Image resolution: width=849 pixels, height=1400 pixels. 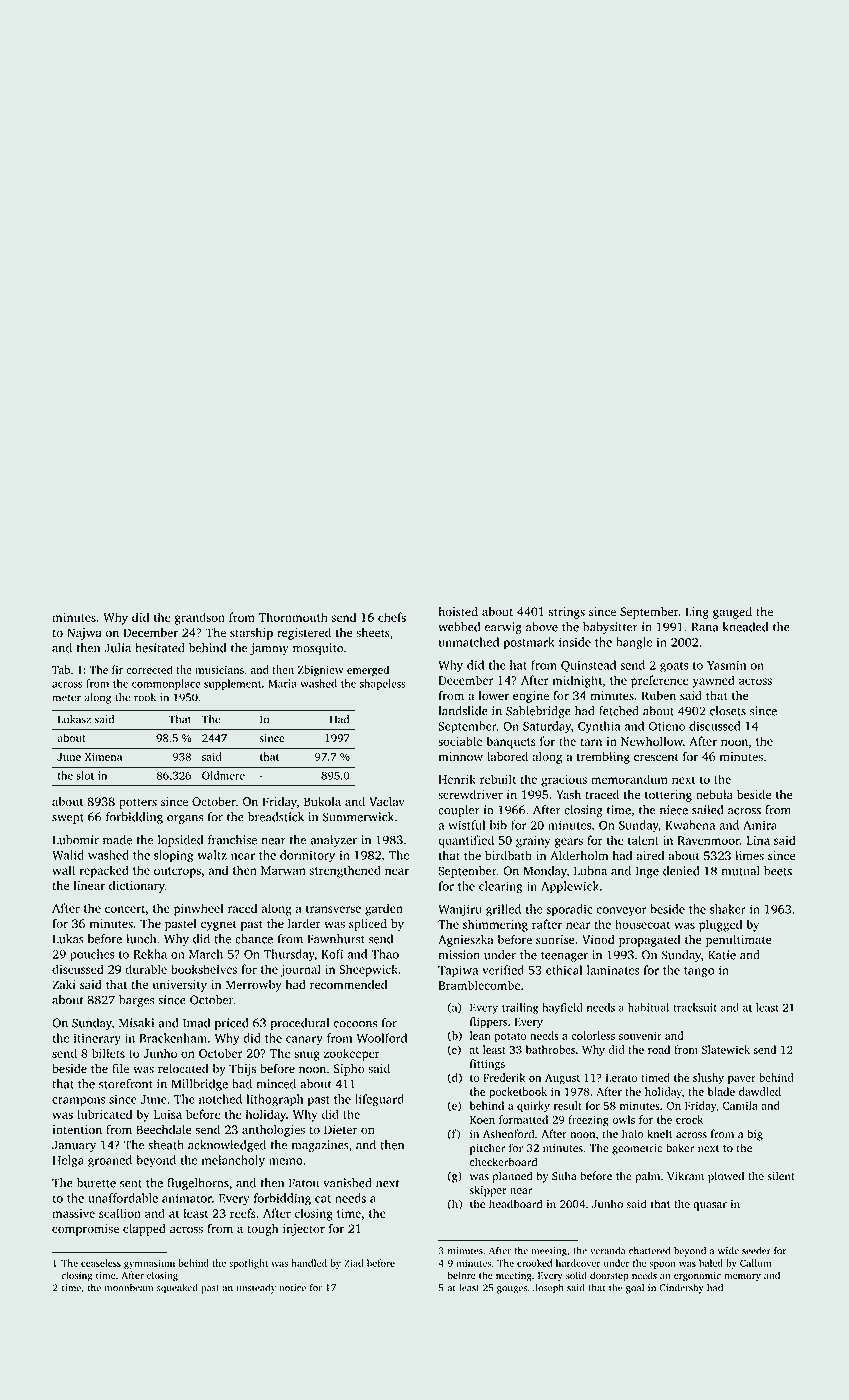 I want to click on hardcover, so click(x=578, y=1263).
